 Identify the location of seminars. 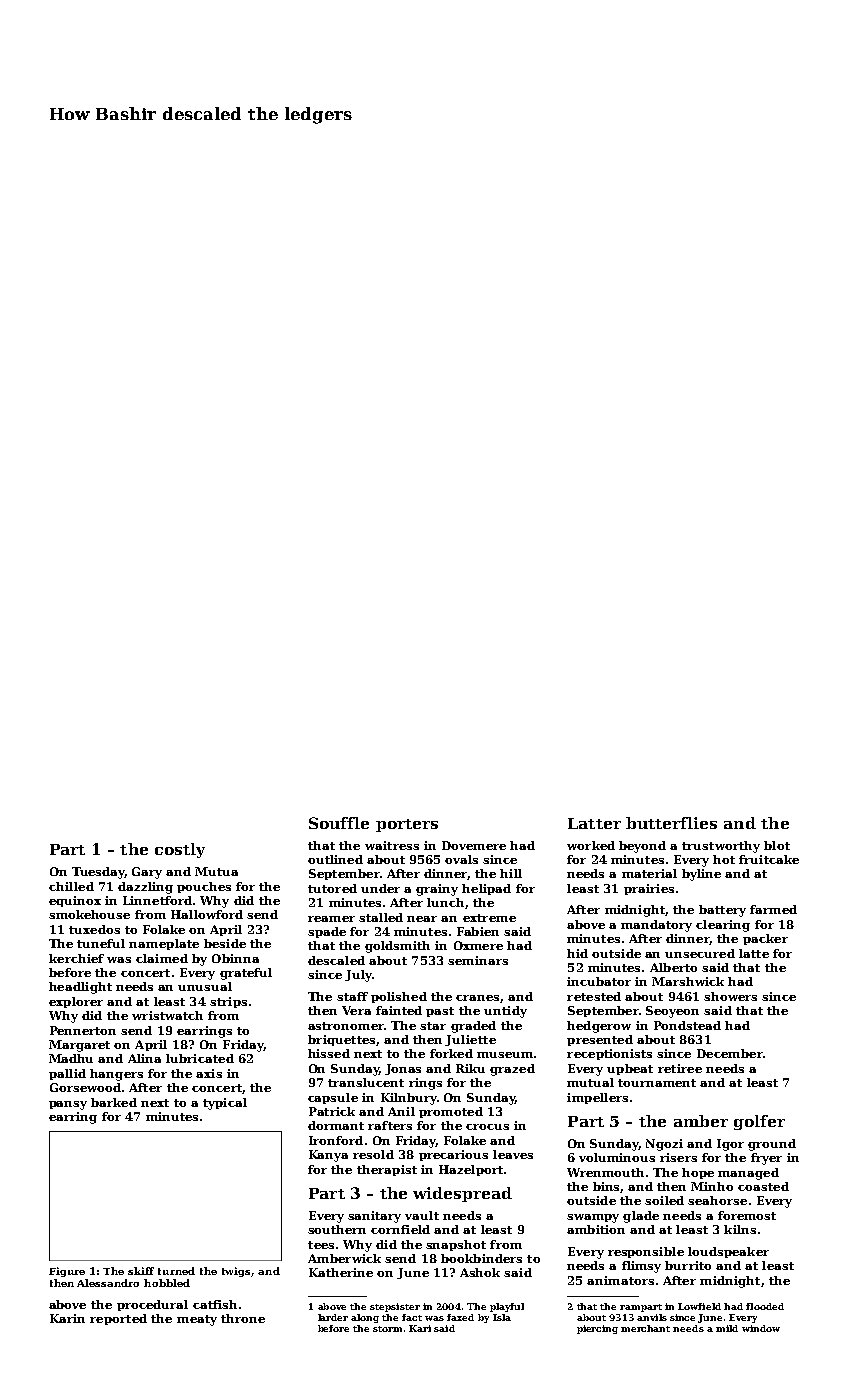
(478, 960).
